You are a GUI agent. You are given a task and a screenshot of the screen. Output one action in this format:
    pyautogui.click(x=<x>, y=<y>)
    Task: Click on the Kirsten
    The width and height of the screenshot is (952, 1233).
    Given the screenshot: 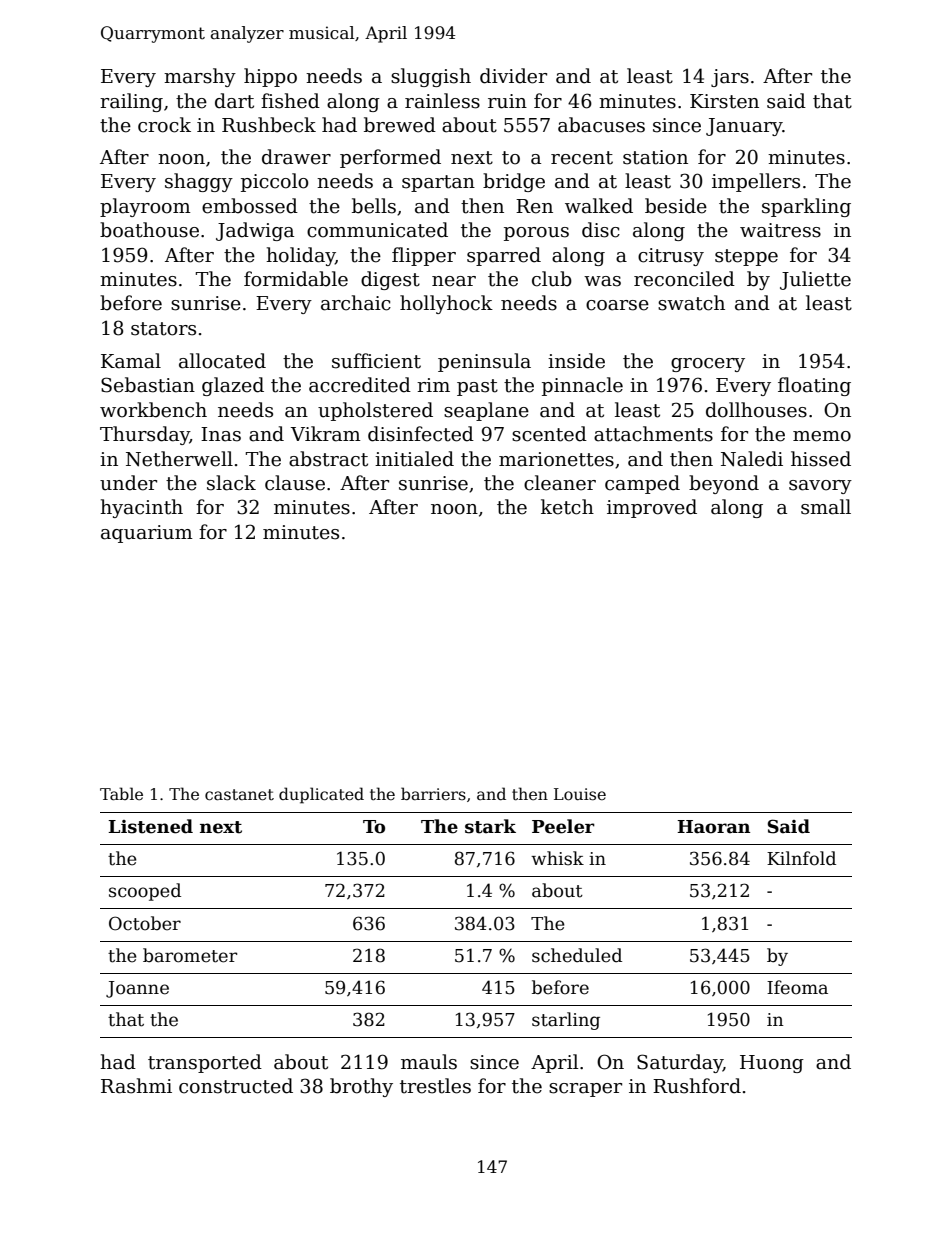 What is the action you would take?
    pyautogui.click(x=724, y=101)
